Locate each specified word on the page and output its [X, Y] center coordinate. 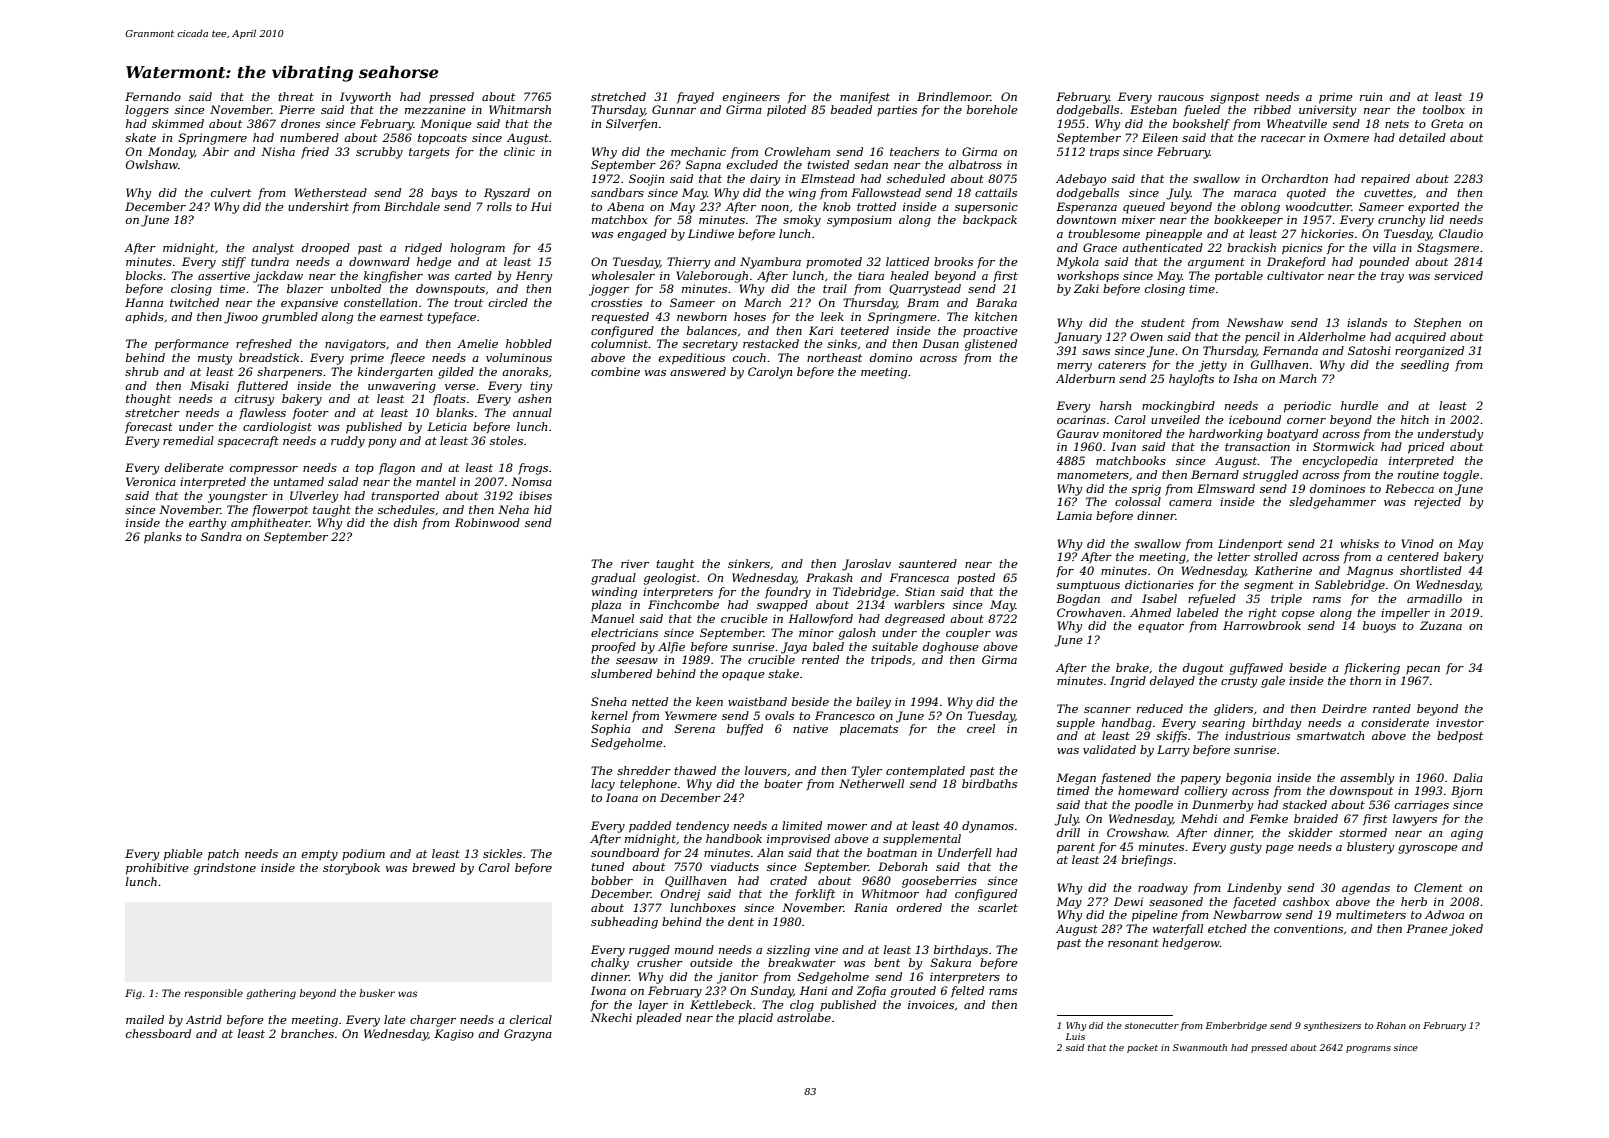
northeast [834, 357]
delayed [1172, 682]
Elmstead [828, 178]
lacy [603, 785]
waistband [757, 701]
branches [307, 1033]
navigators [355, 345]
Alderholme [1332, 336]
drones [300, 123]
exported [1433, 207]
